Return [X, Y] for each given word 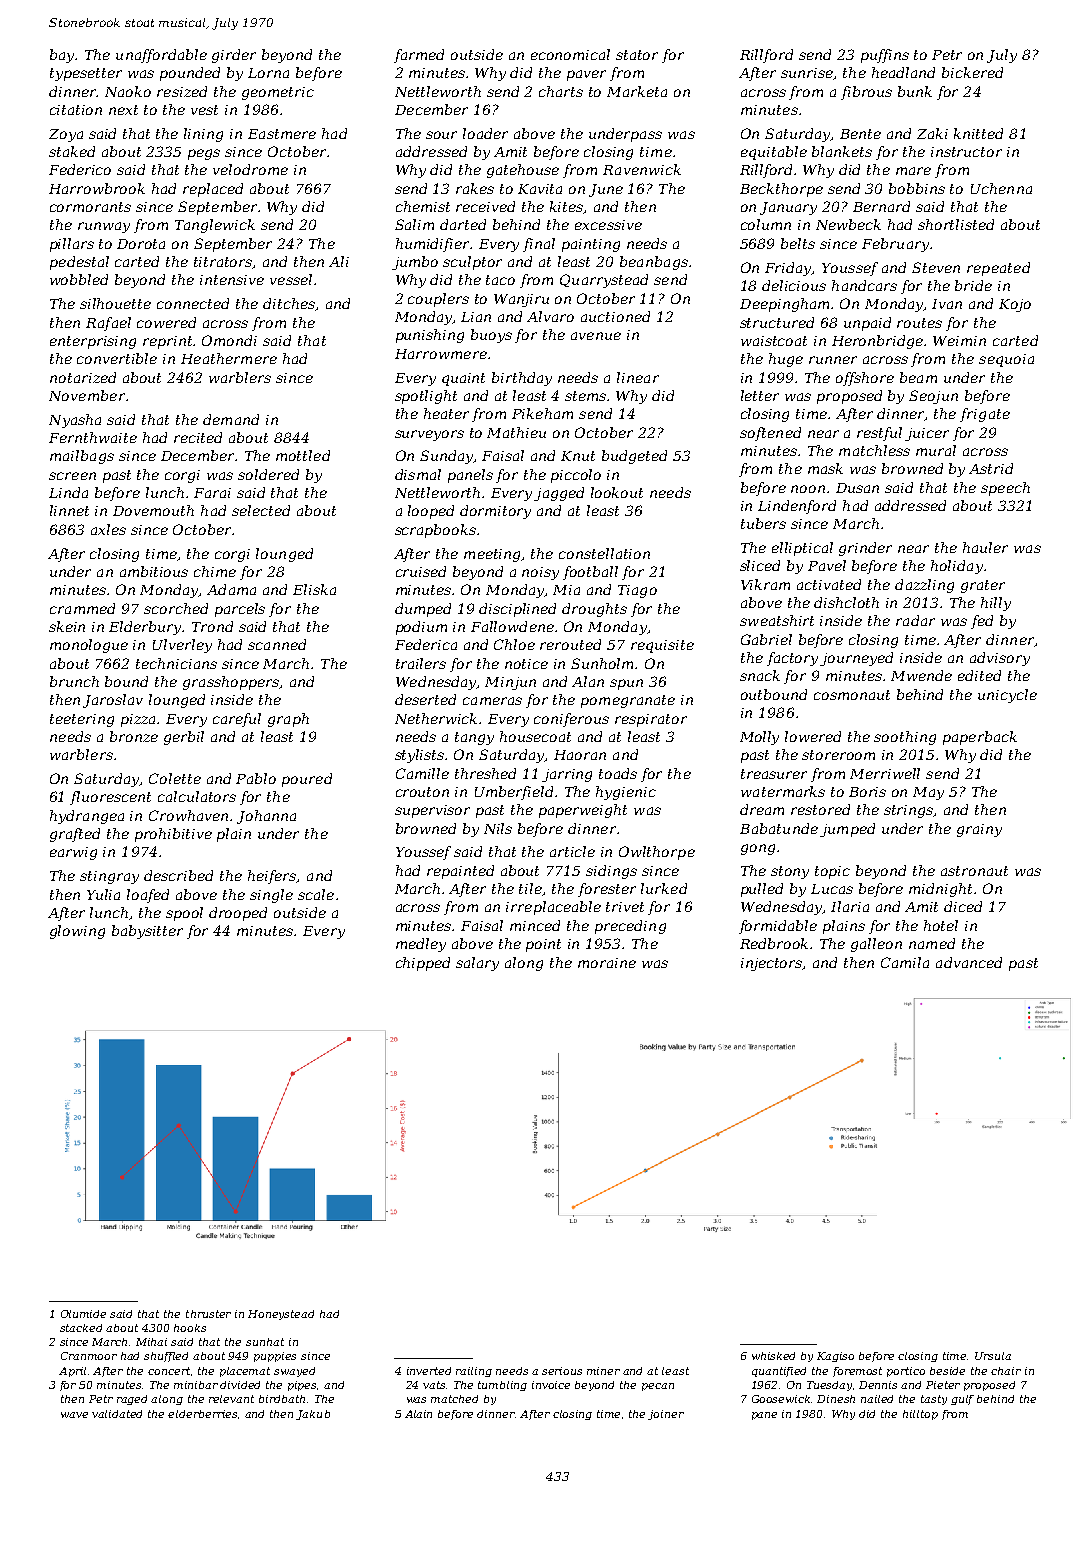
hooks [190, 1328]
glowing [77, 932]
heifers [272, 877]
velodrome [250, 169]
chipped [423, 964]
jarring [567, 775]
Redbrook [774, 943]
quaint [463, 379]
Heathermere [229, 358]
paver [586, 75]
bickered [972, 72]
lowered [813, 736]
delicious [794, 285]
